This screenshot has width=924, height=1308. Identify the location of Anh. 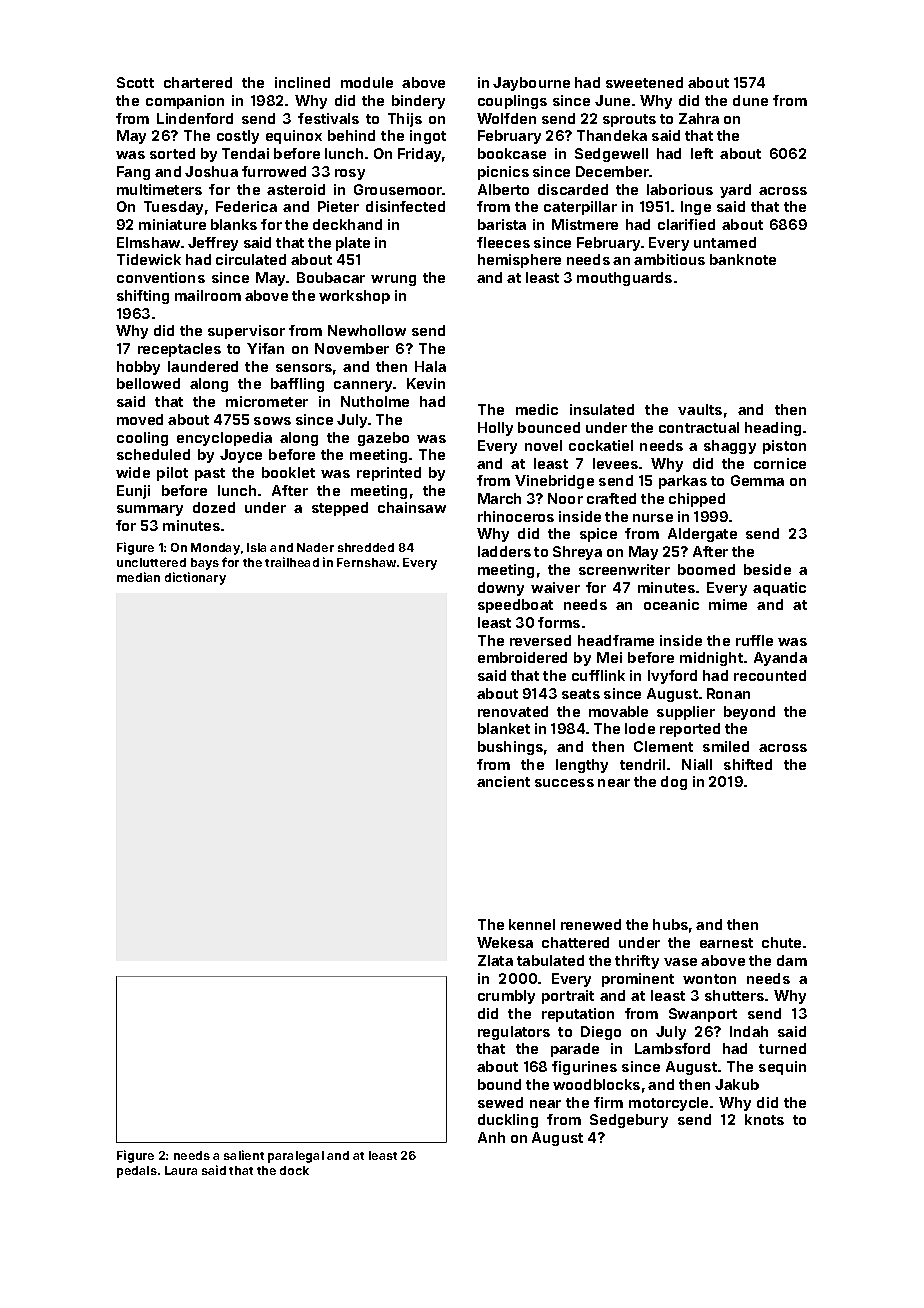
(491, 1137).
